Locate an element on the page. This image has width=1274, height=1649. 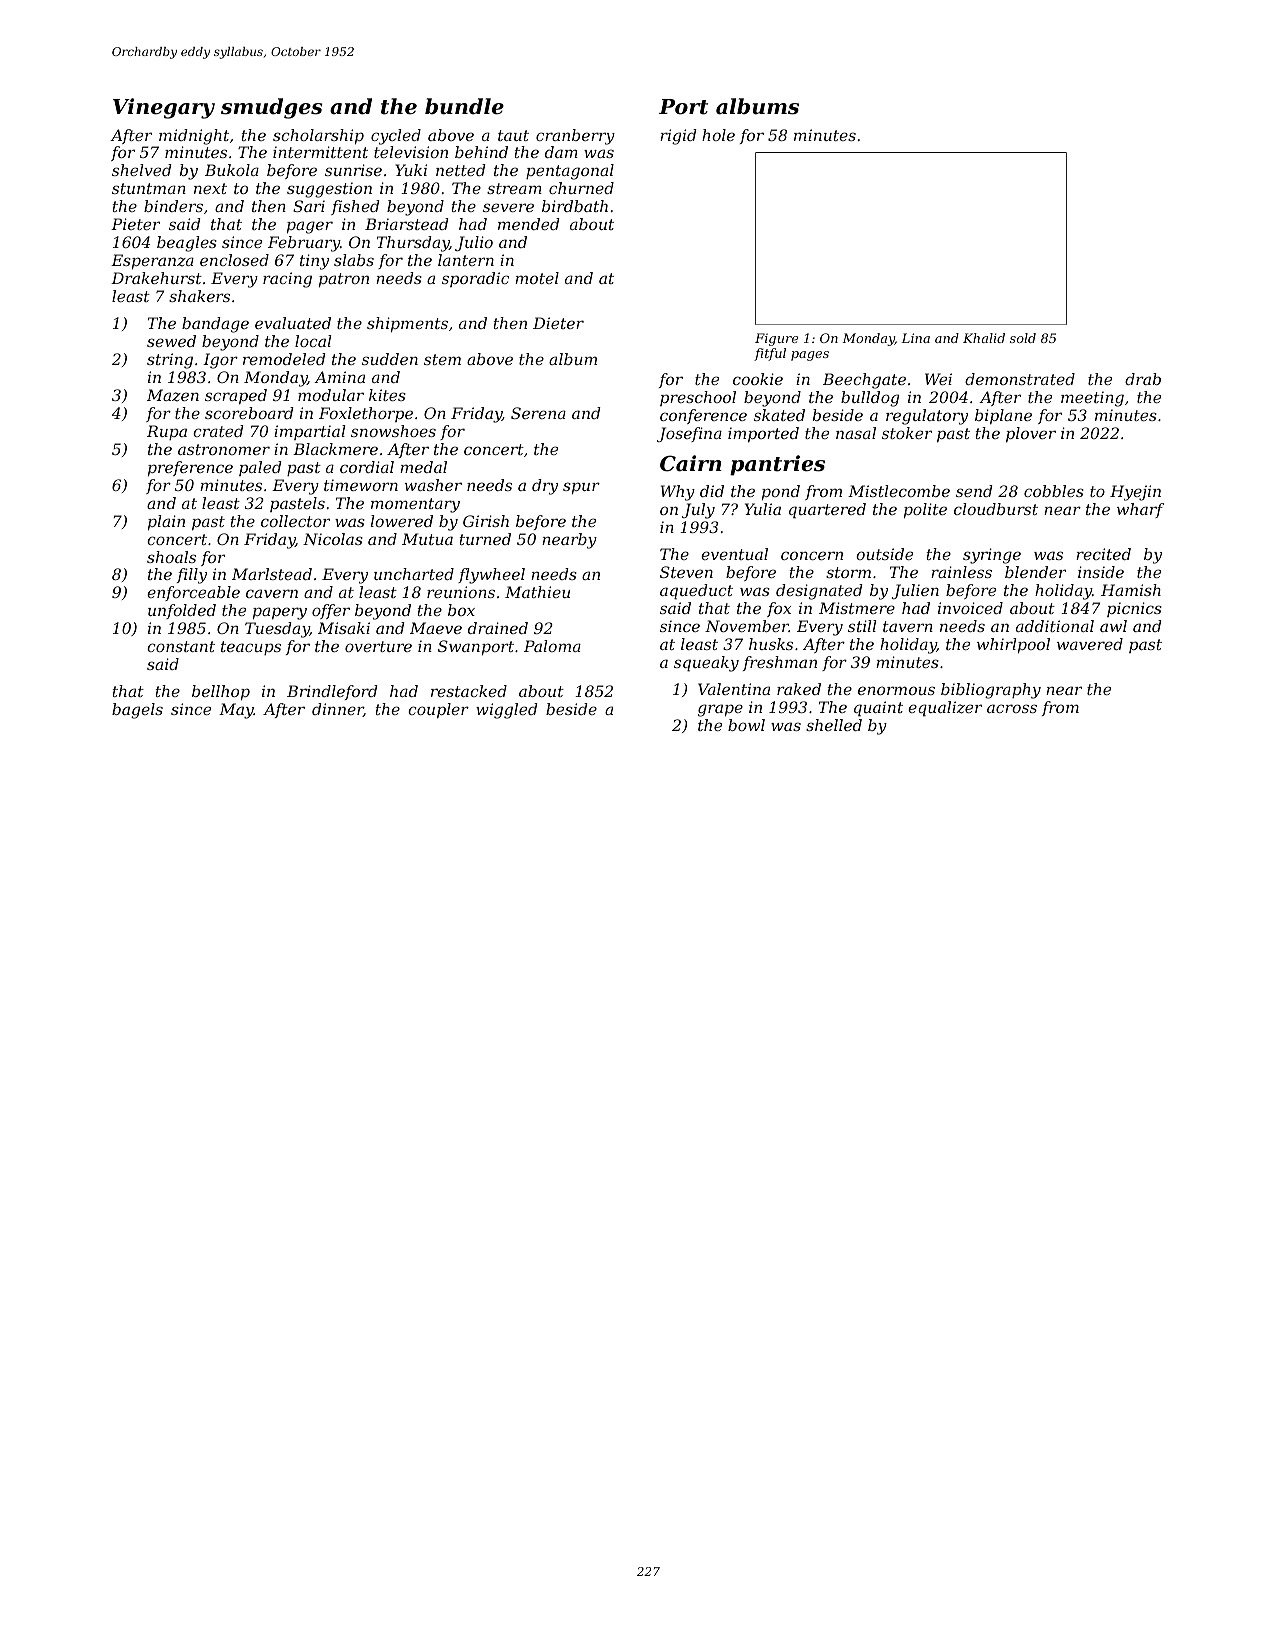
rigid is located at coordinates (678, 137).
